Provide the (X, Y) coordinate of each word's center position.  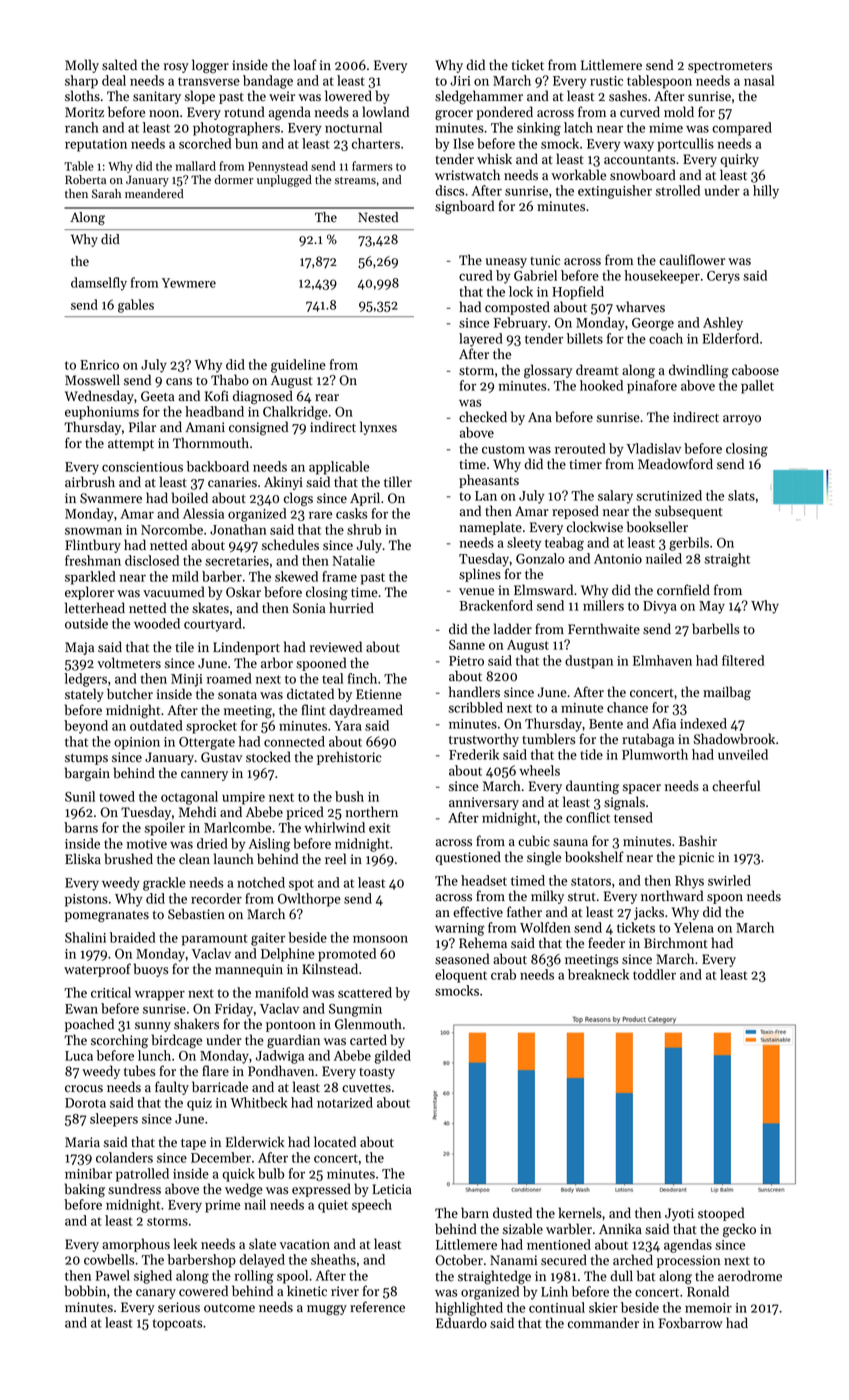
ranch (82, 127)
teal (332, 678)
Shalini (85, 937)
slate (262, 1244)
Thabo (230, 380)
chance (627, 707)
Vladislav (653, 448)
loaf (305, 64)
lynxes (378, 428)
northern (371, 812)
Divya (660, 607)
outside (86, 623)
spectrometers (730, 67)
